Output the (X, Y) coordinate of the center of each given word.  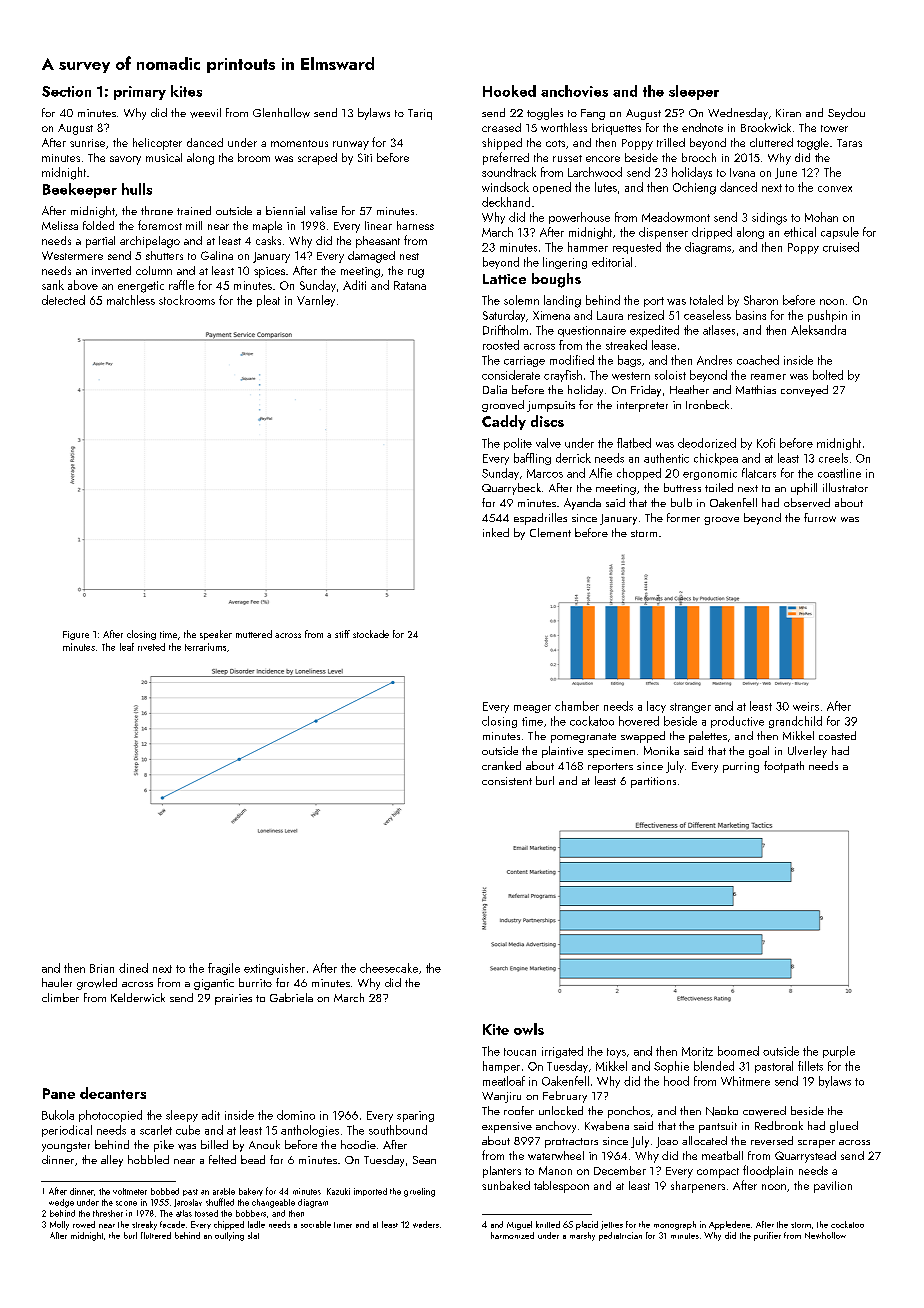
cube (188, 1130)
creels (833, 458)
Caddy (504, 422)
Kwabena (607, 1126)
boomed (738, 1051)
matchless (131, 300)
